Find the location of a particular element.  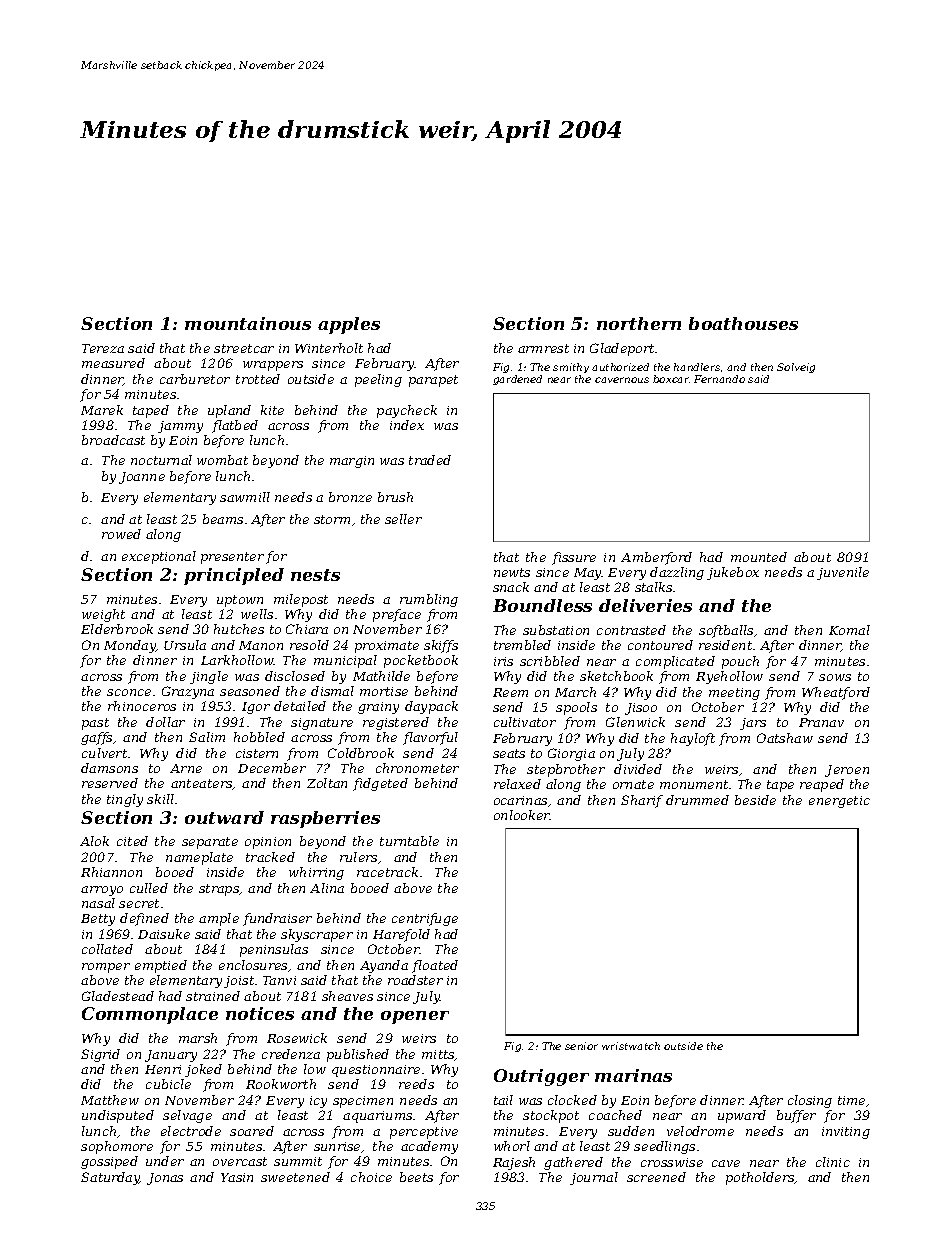

streetcar is located at coordinates (244, 348).
